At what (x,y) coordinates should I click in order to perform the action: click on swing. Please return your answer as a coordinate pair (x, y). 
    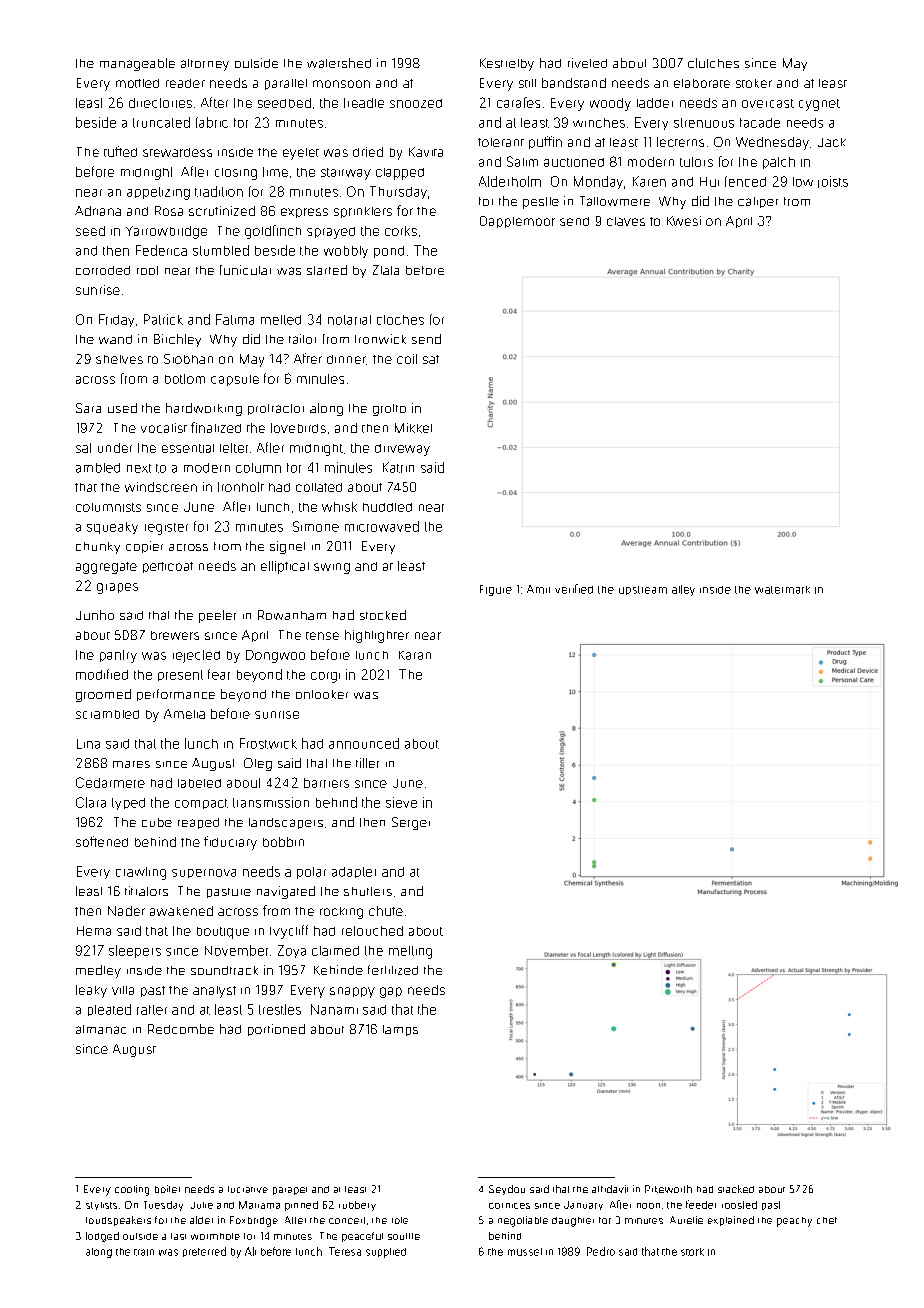
    Looking at the image, I should click on (332, 568).
